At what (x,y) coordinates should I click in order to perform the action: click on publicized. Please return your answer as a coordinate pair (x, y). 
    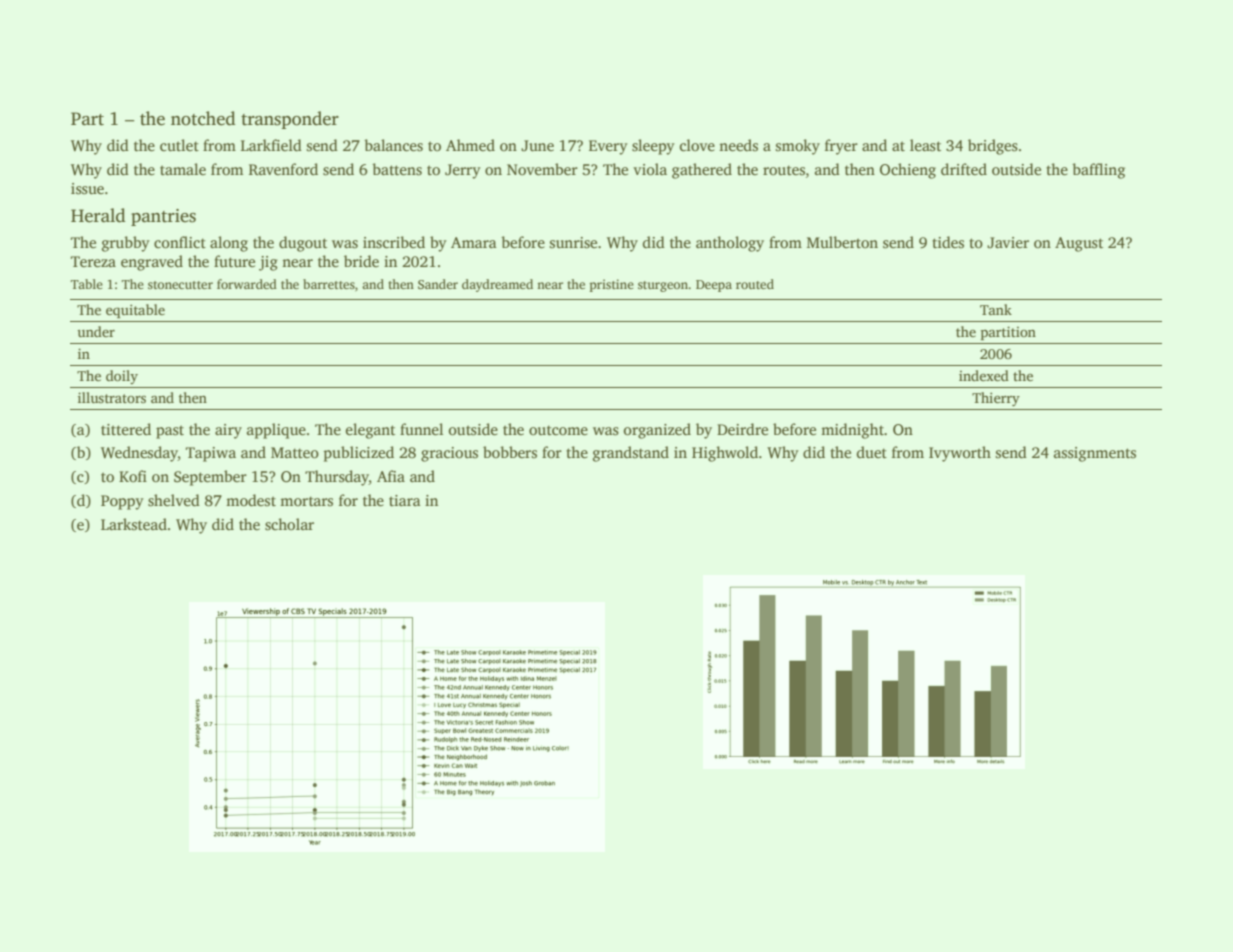
    Looking at the image, I should click on (359, 454).
